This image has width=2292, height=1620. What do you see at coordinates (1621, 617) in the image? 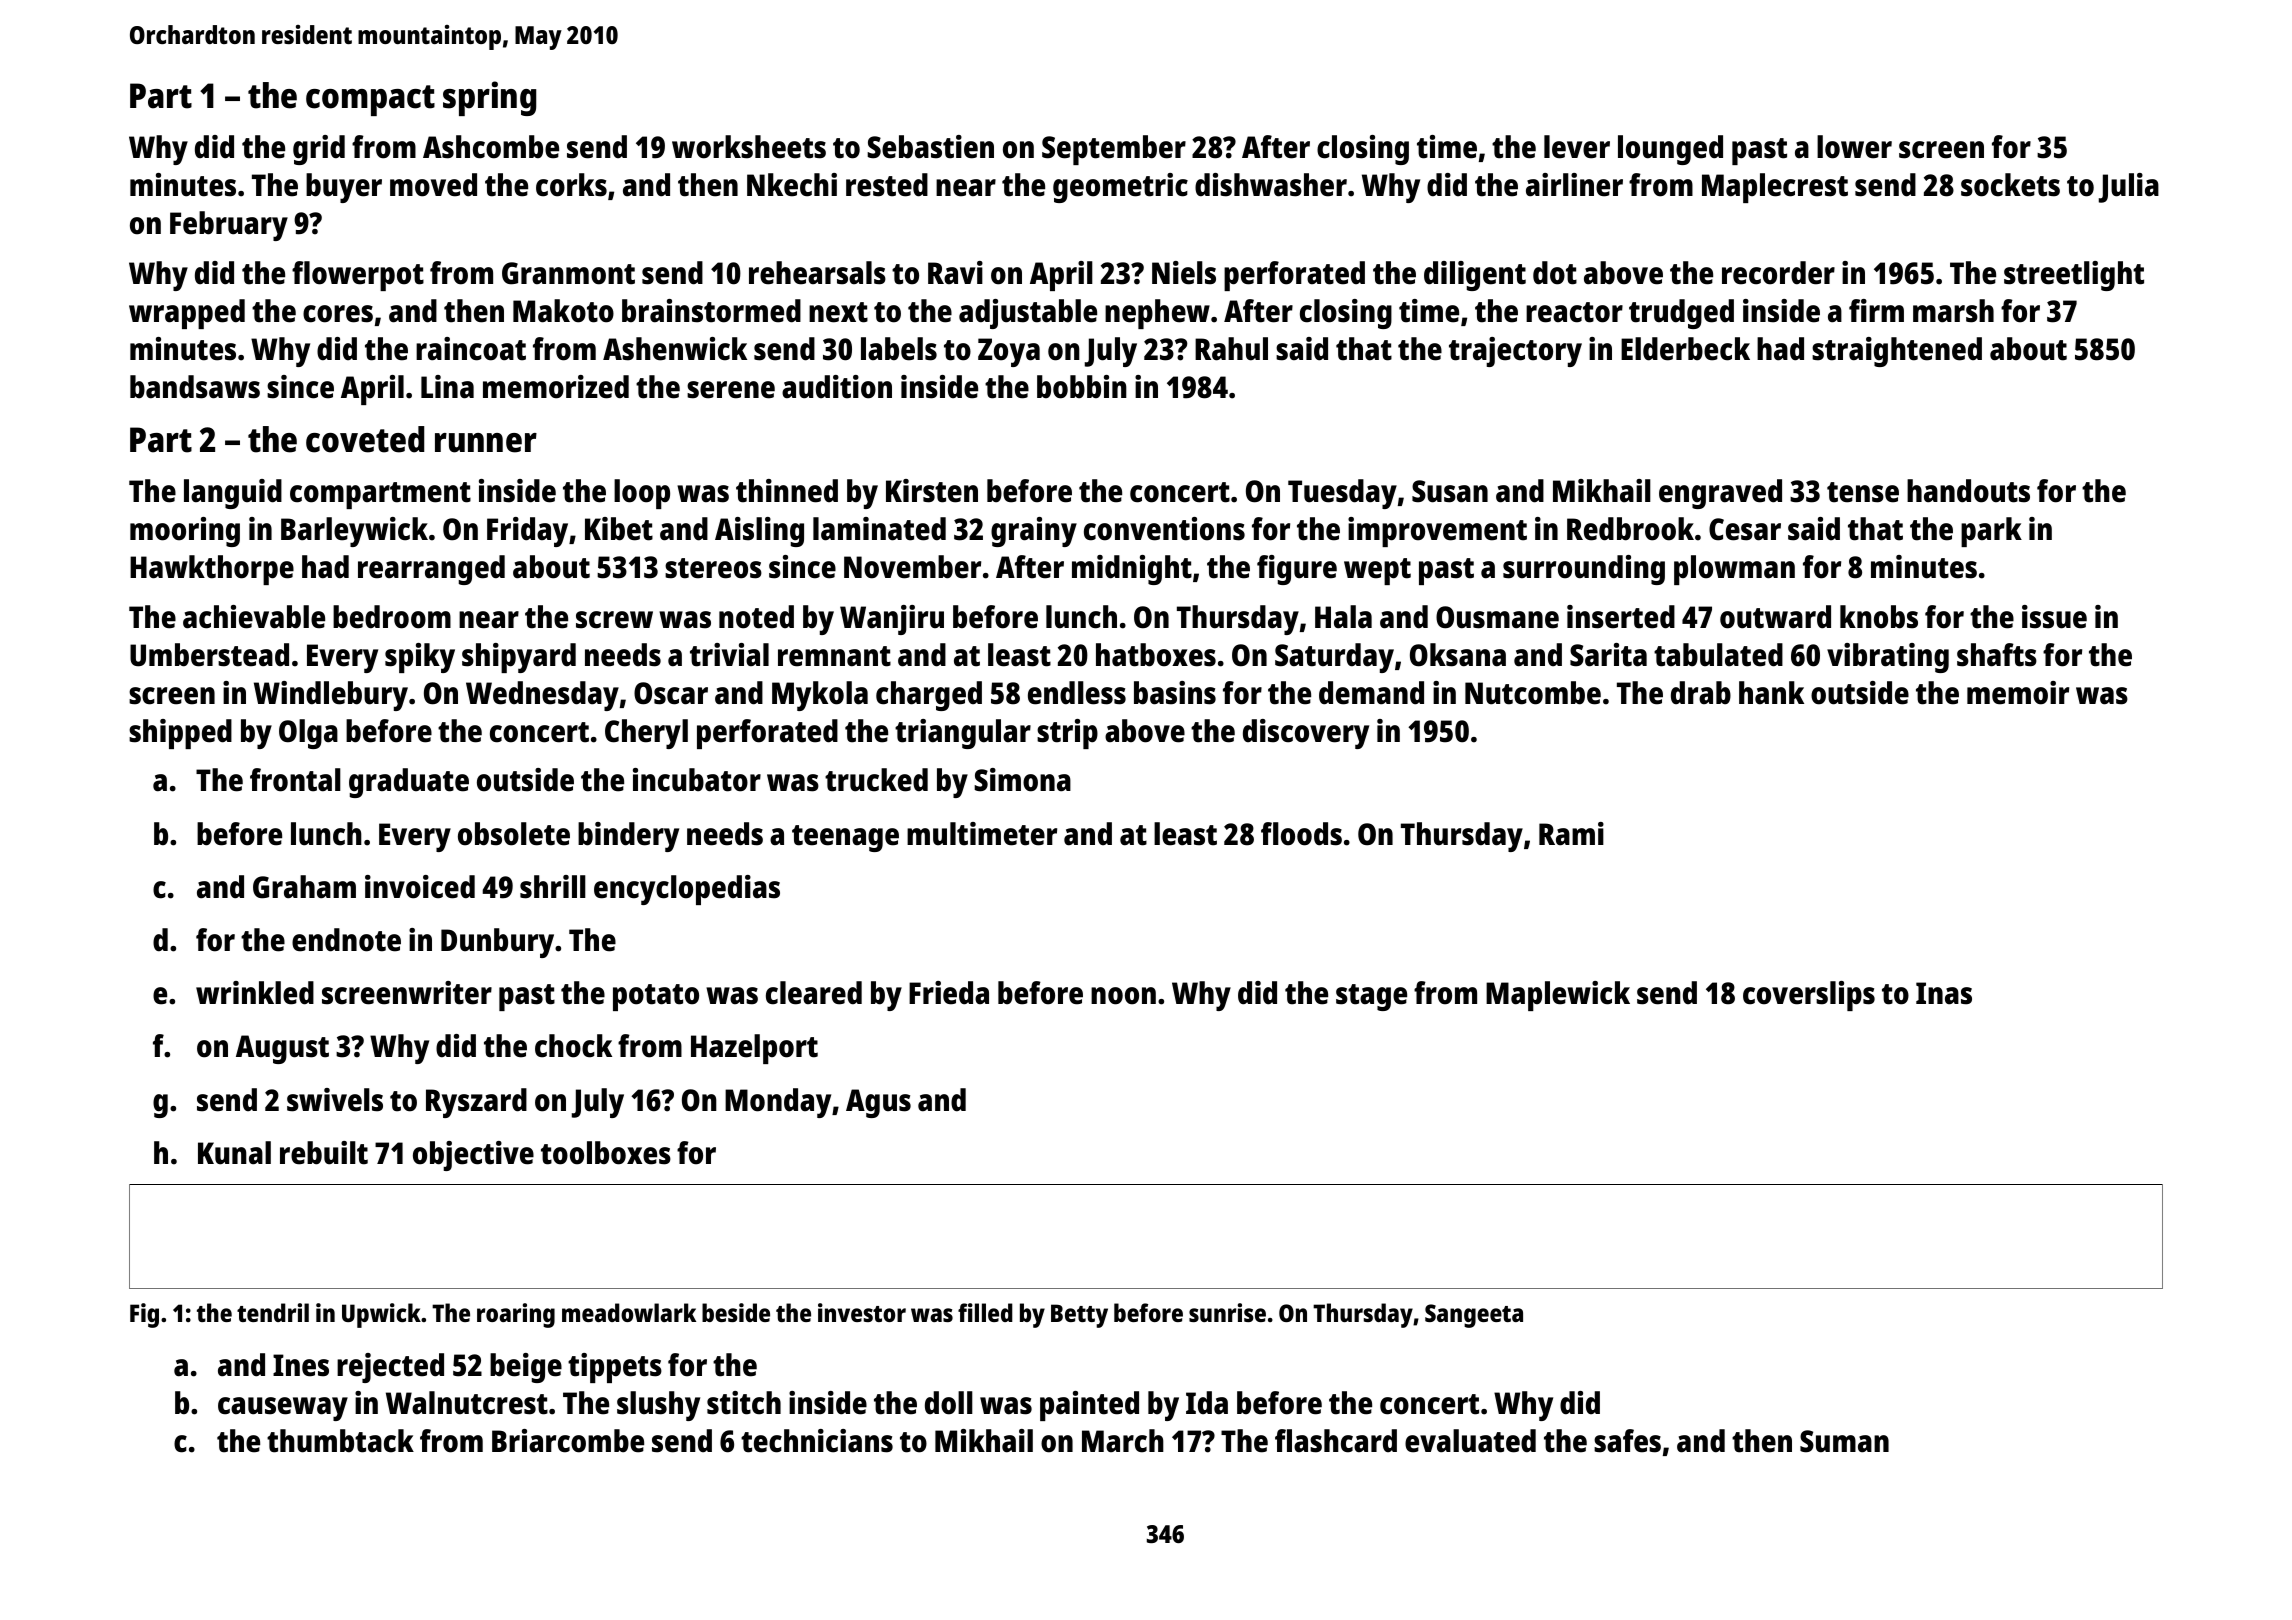
I see `inserted` at bounding box center [1621, 617].
